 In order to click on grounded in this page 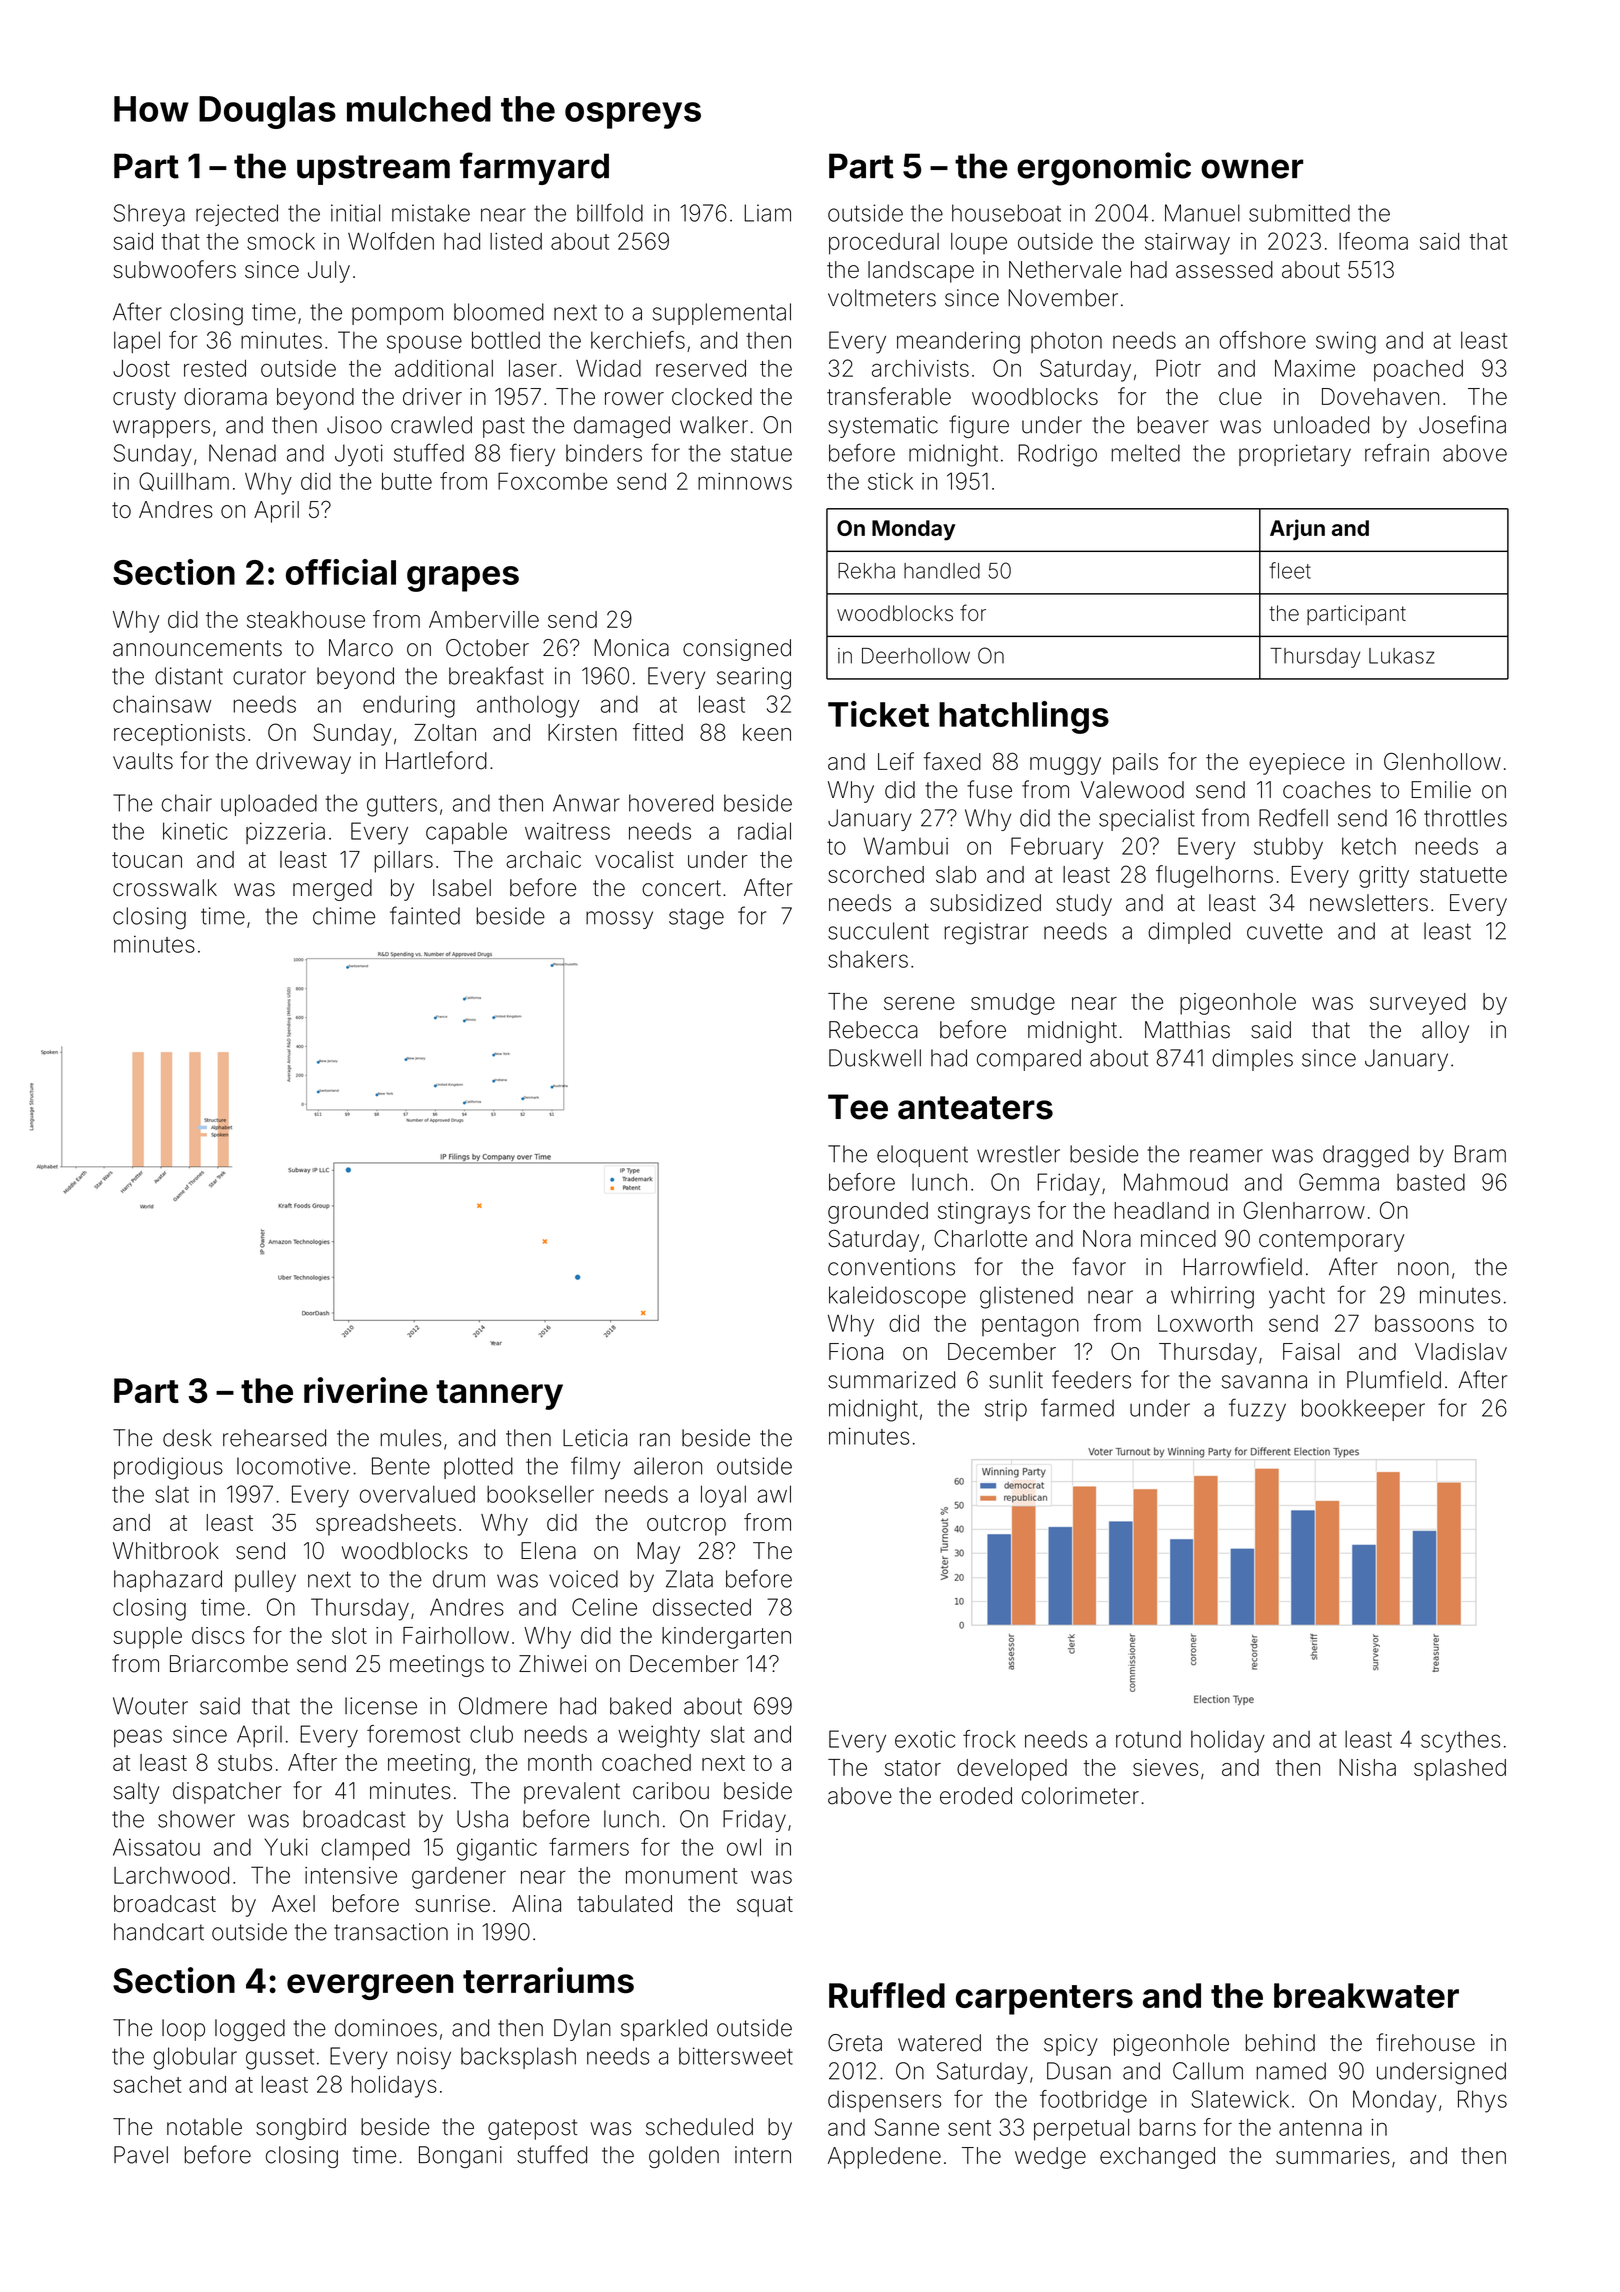, I will do `click(878, 1213)`.
